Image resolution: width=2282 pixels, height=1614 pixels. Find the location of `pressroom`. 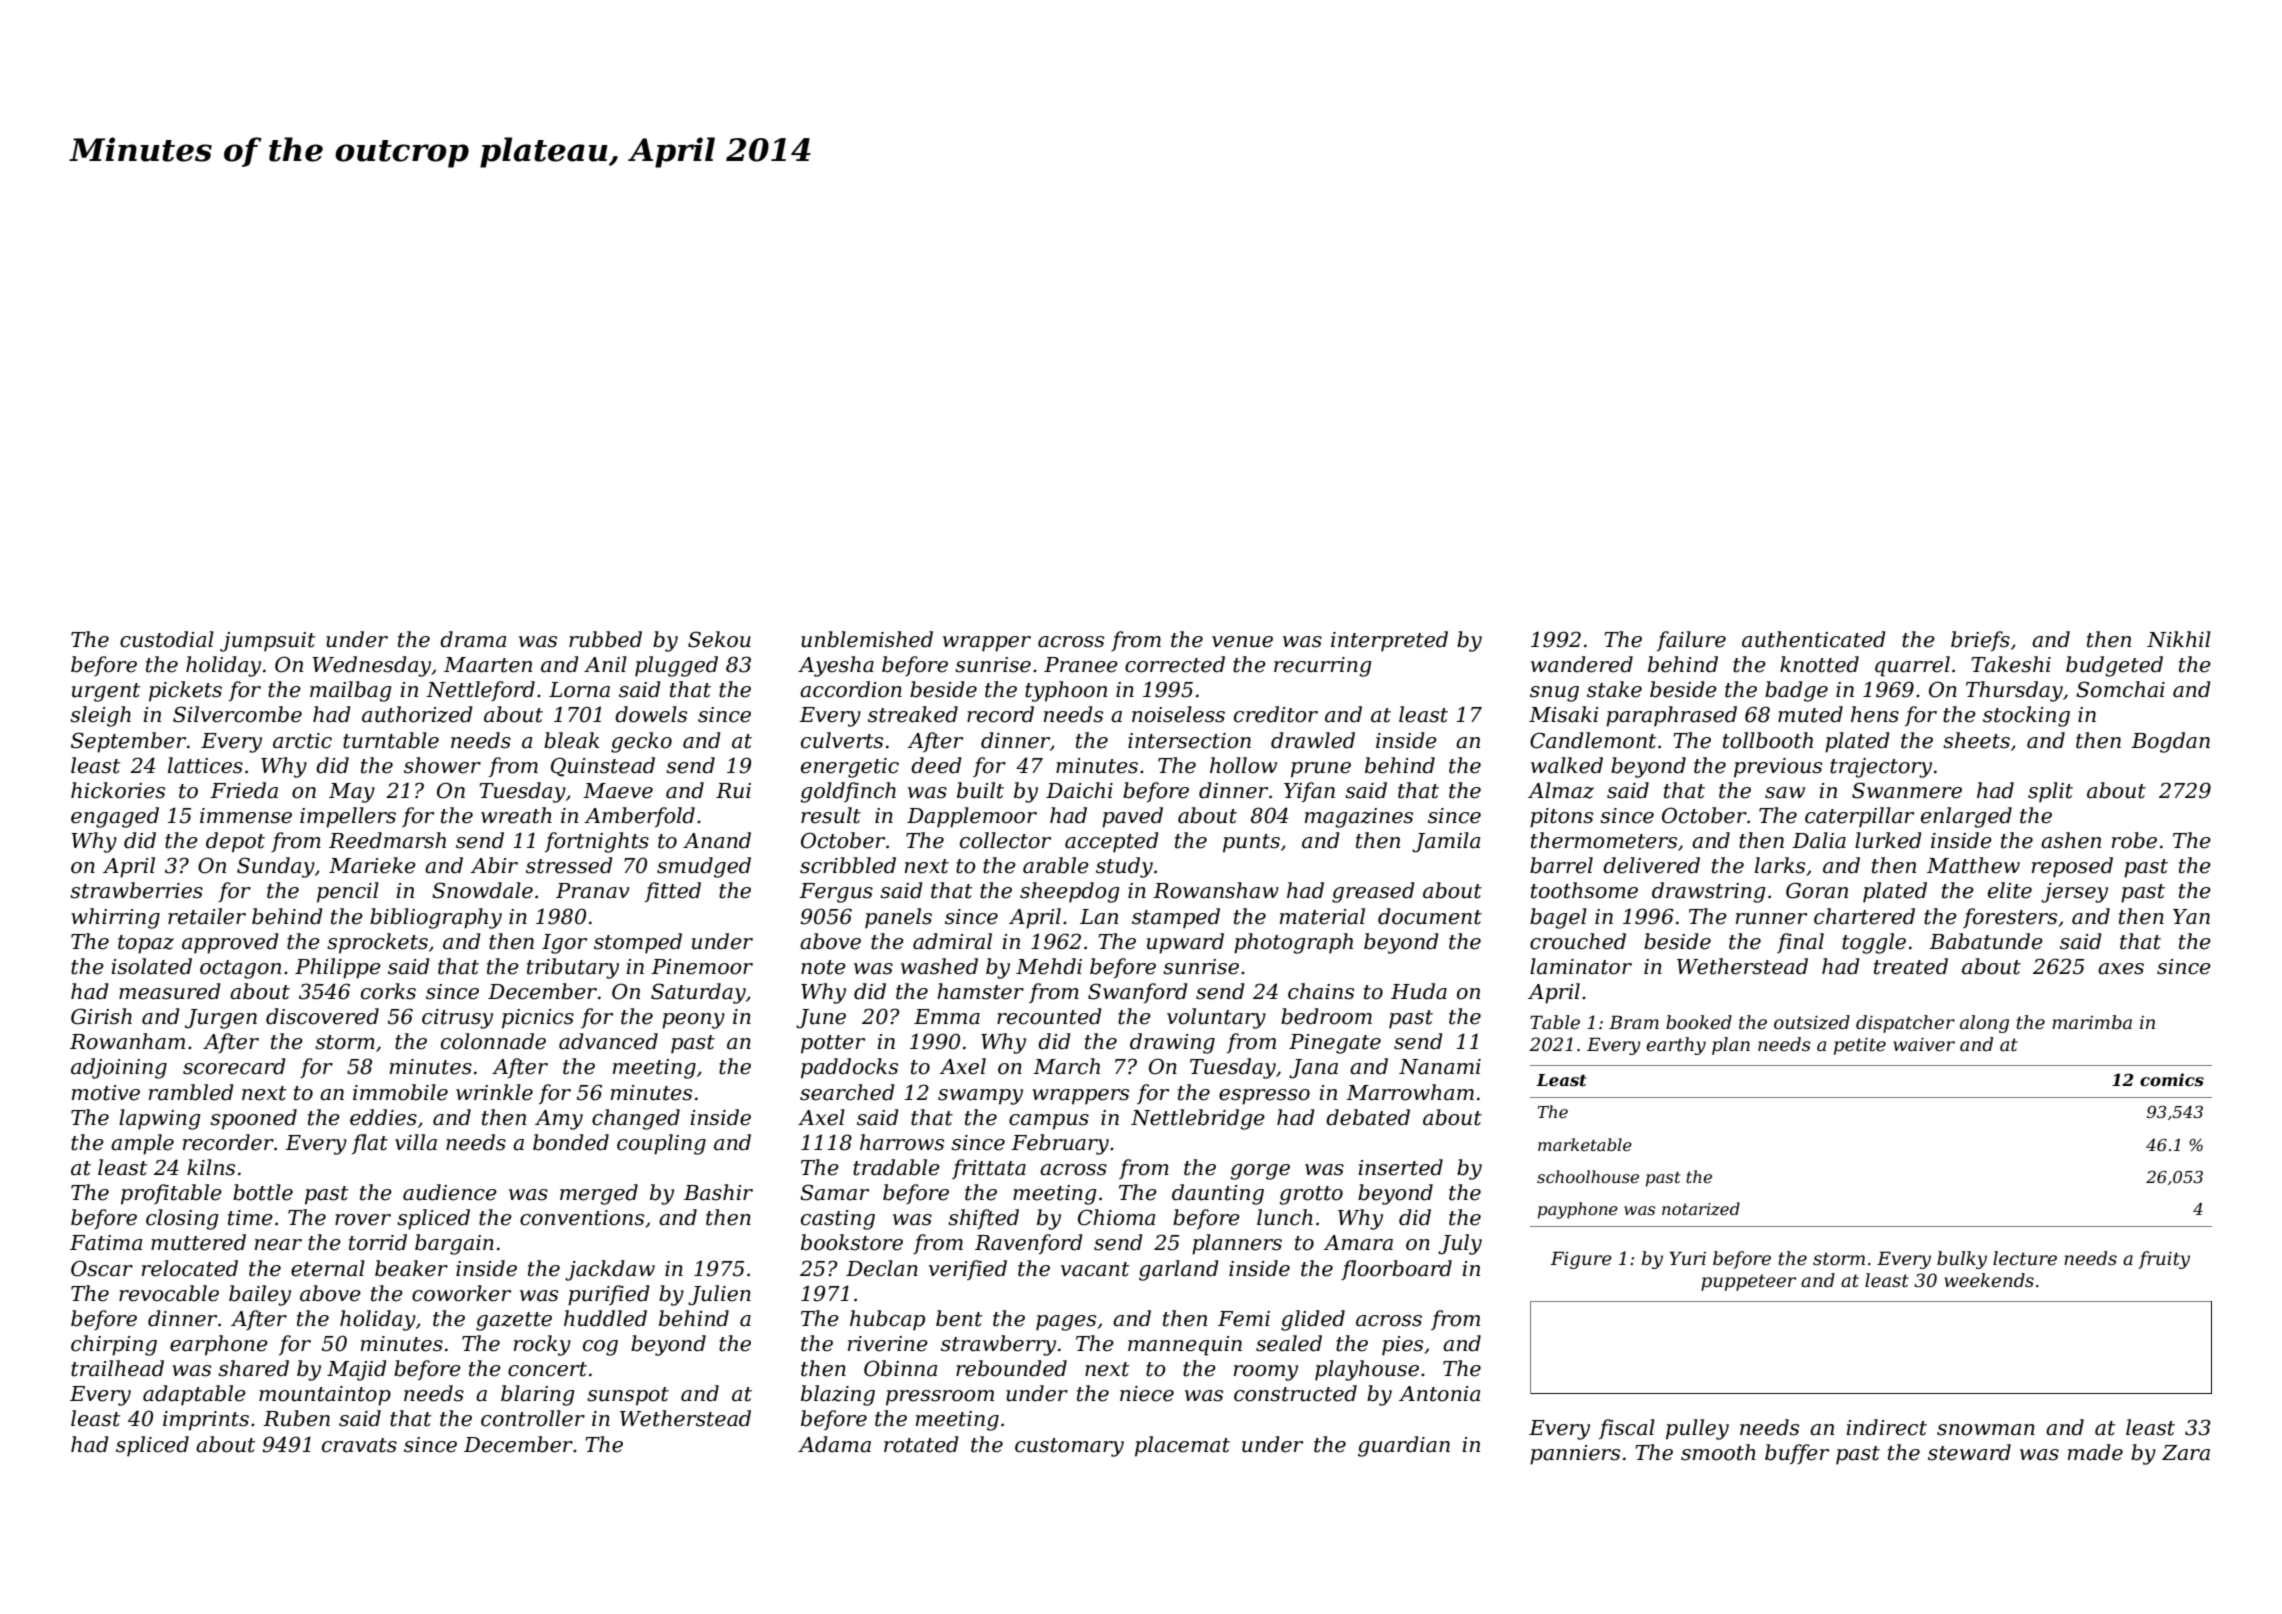

pressroom is located at coordinates (940, 1398).
